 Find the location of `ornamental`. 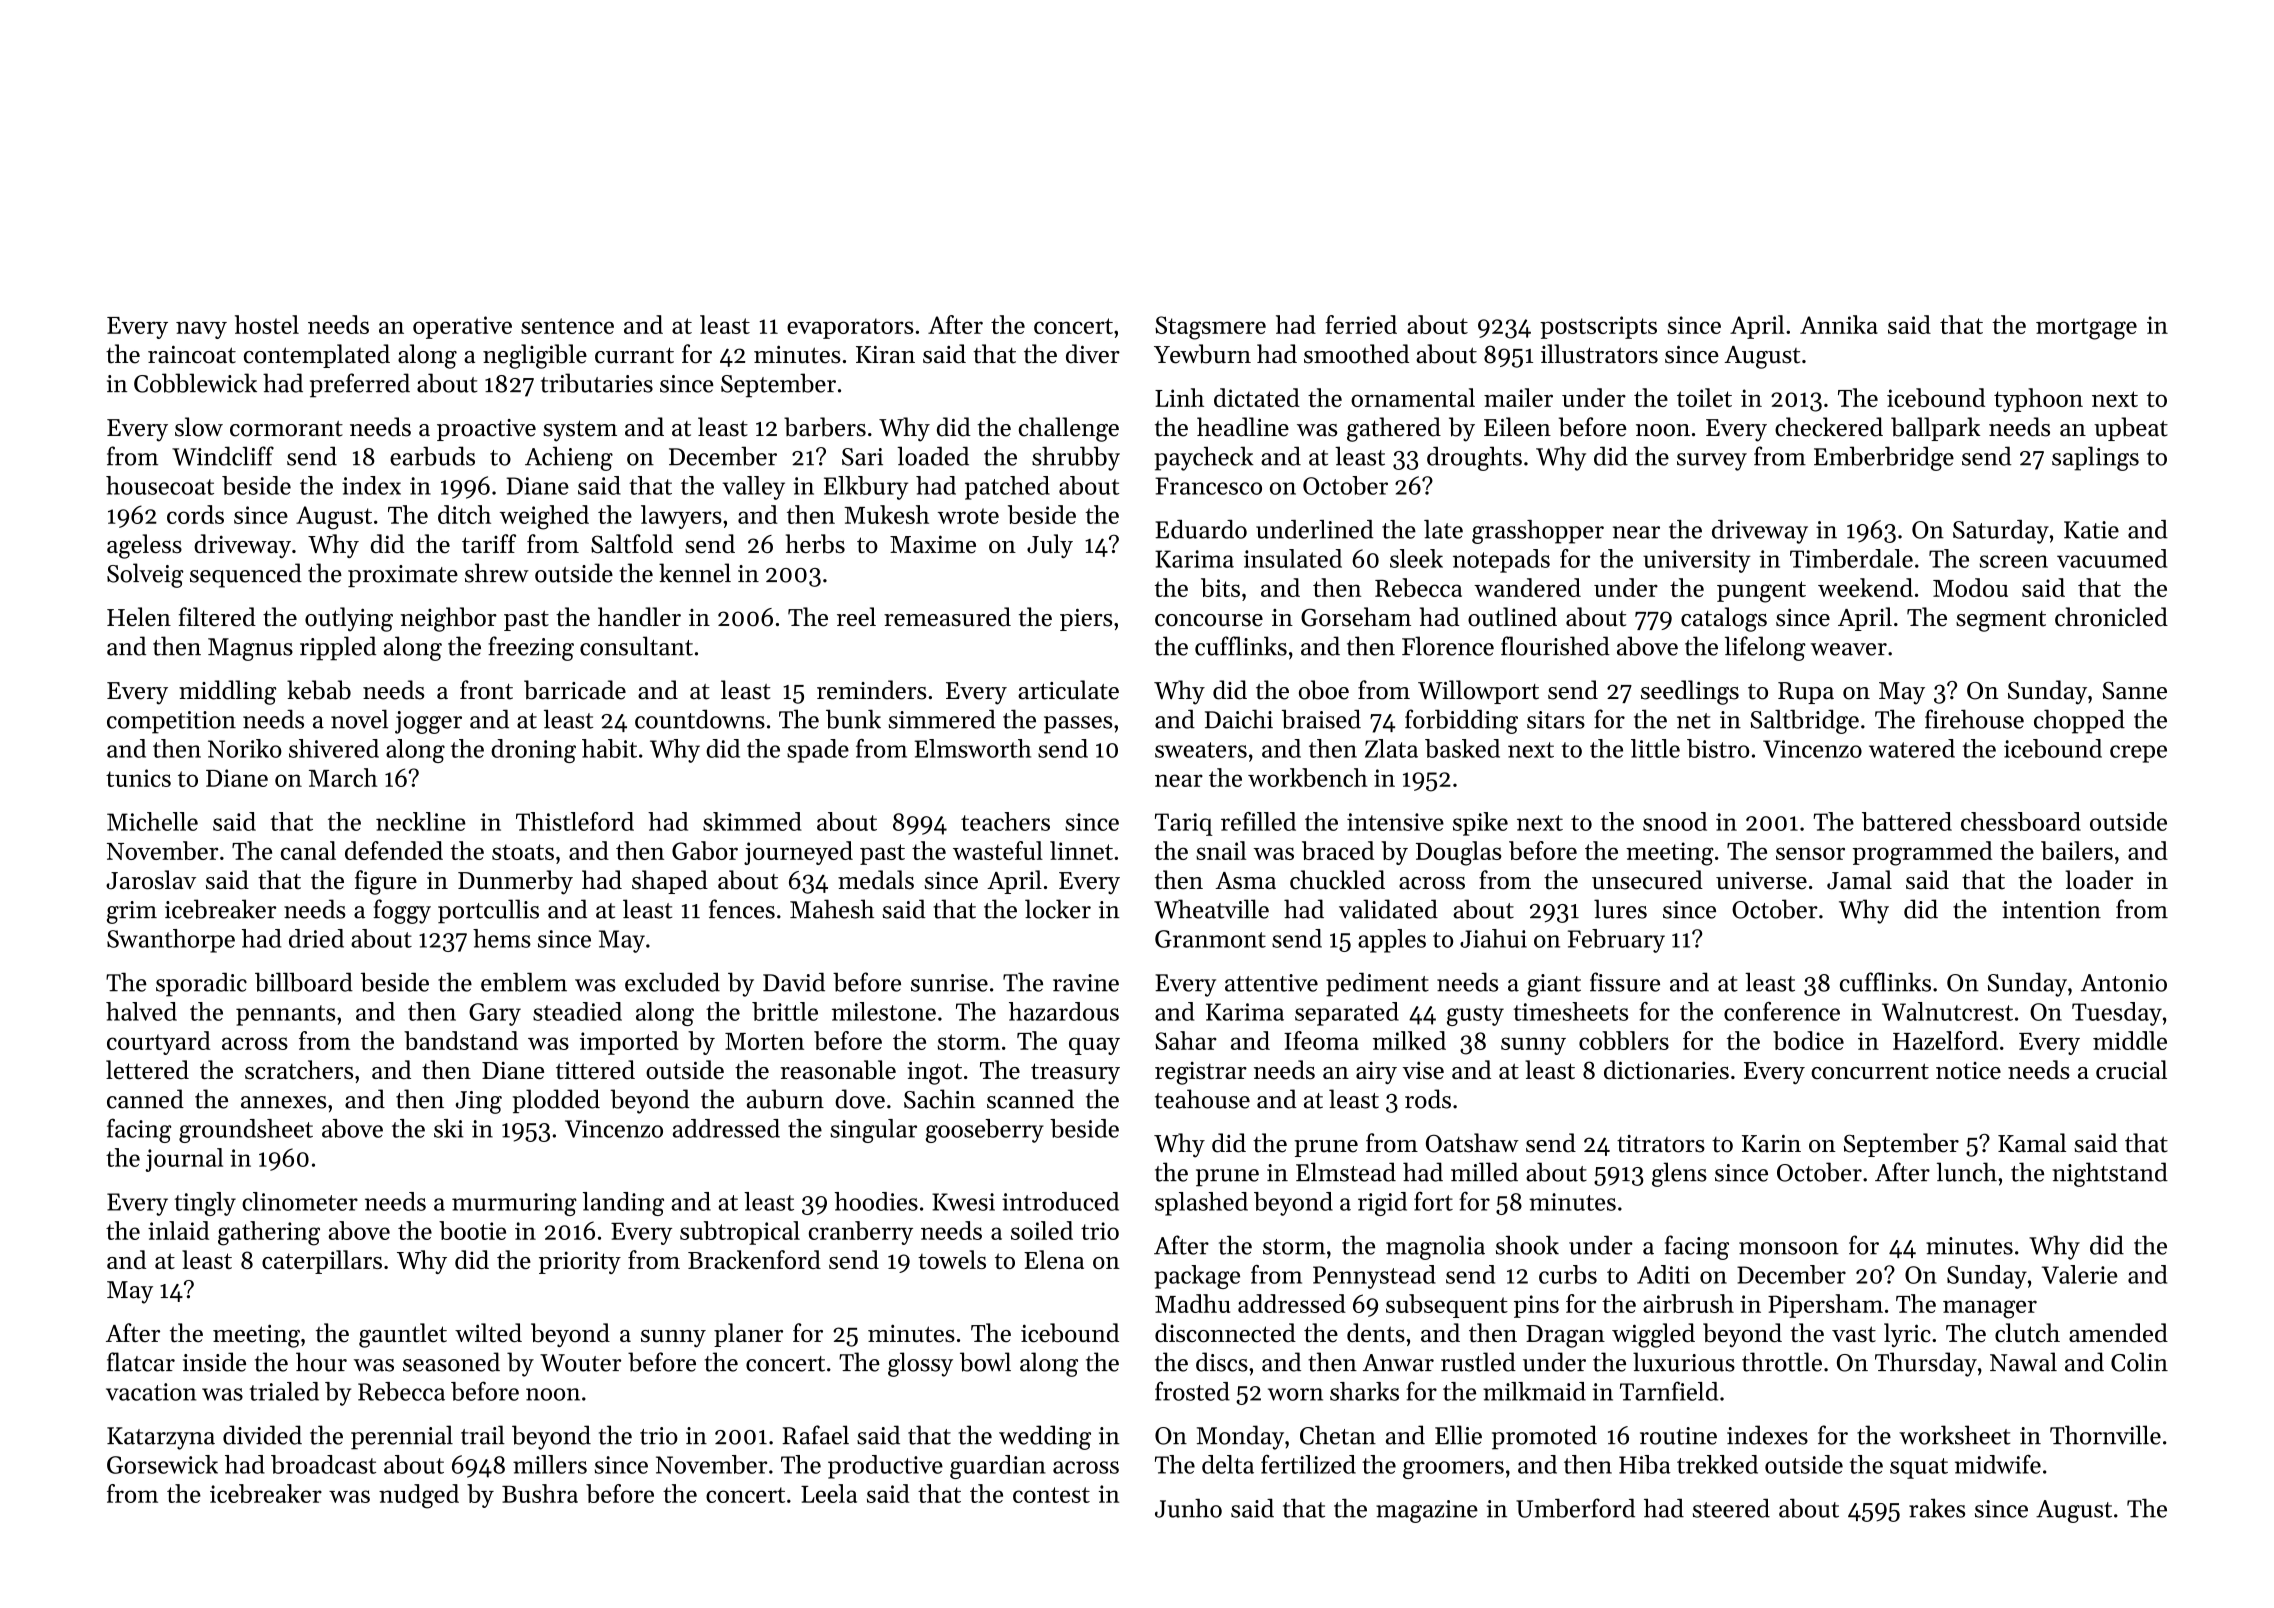

ornamental is located at coordinates (1413, 397).
